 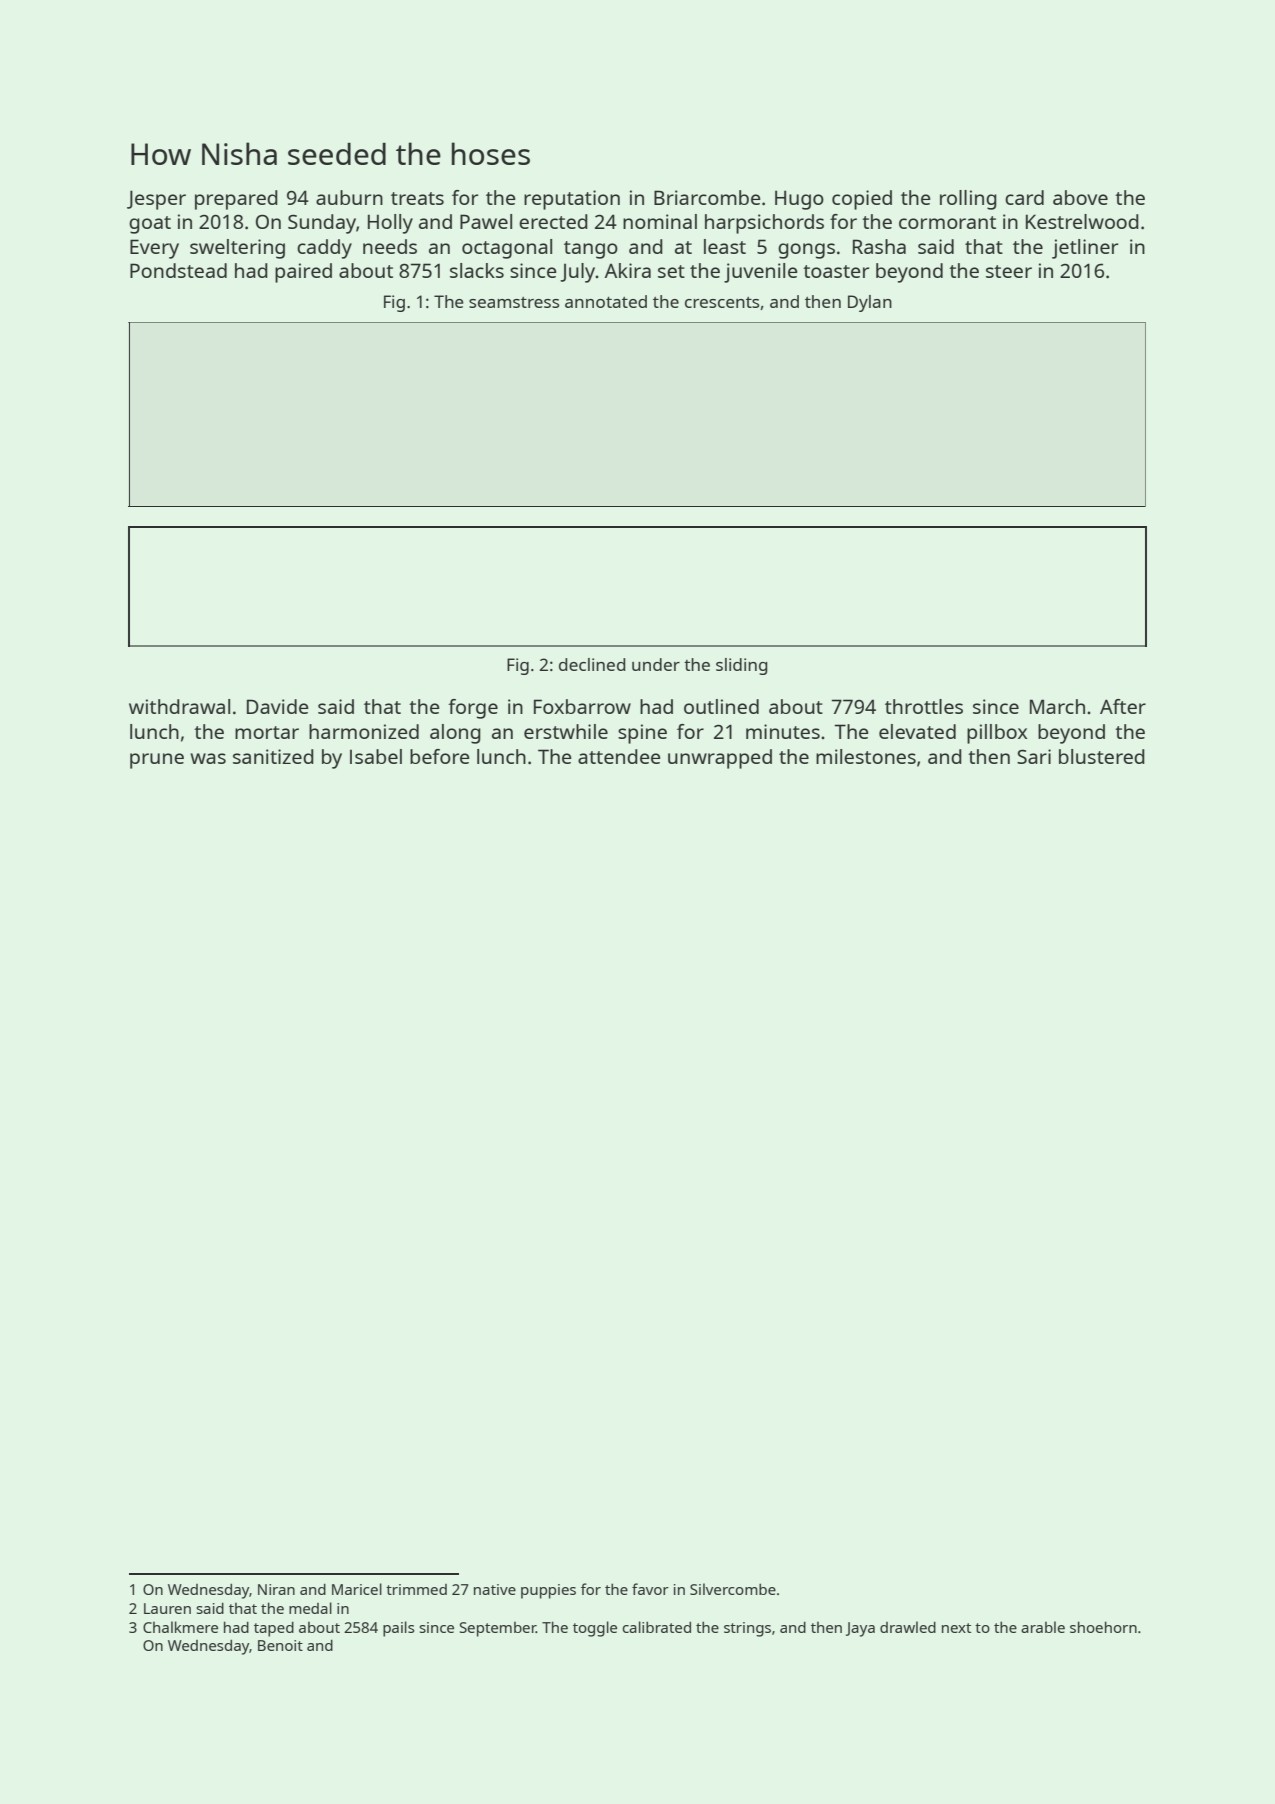 What do you see at coordinates (167, 1608) in the page?
I see `Lauren` at bounding box center [167, 1608].
